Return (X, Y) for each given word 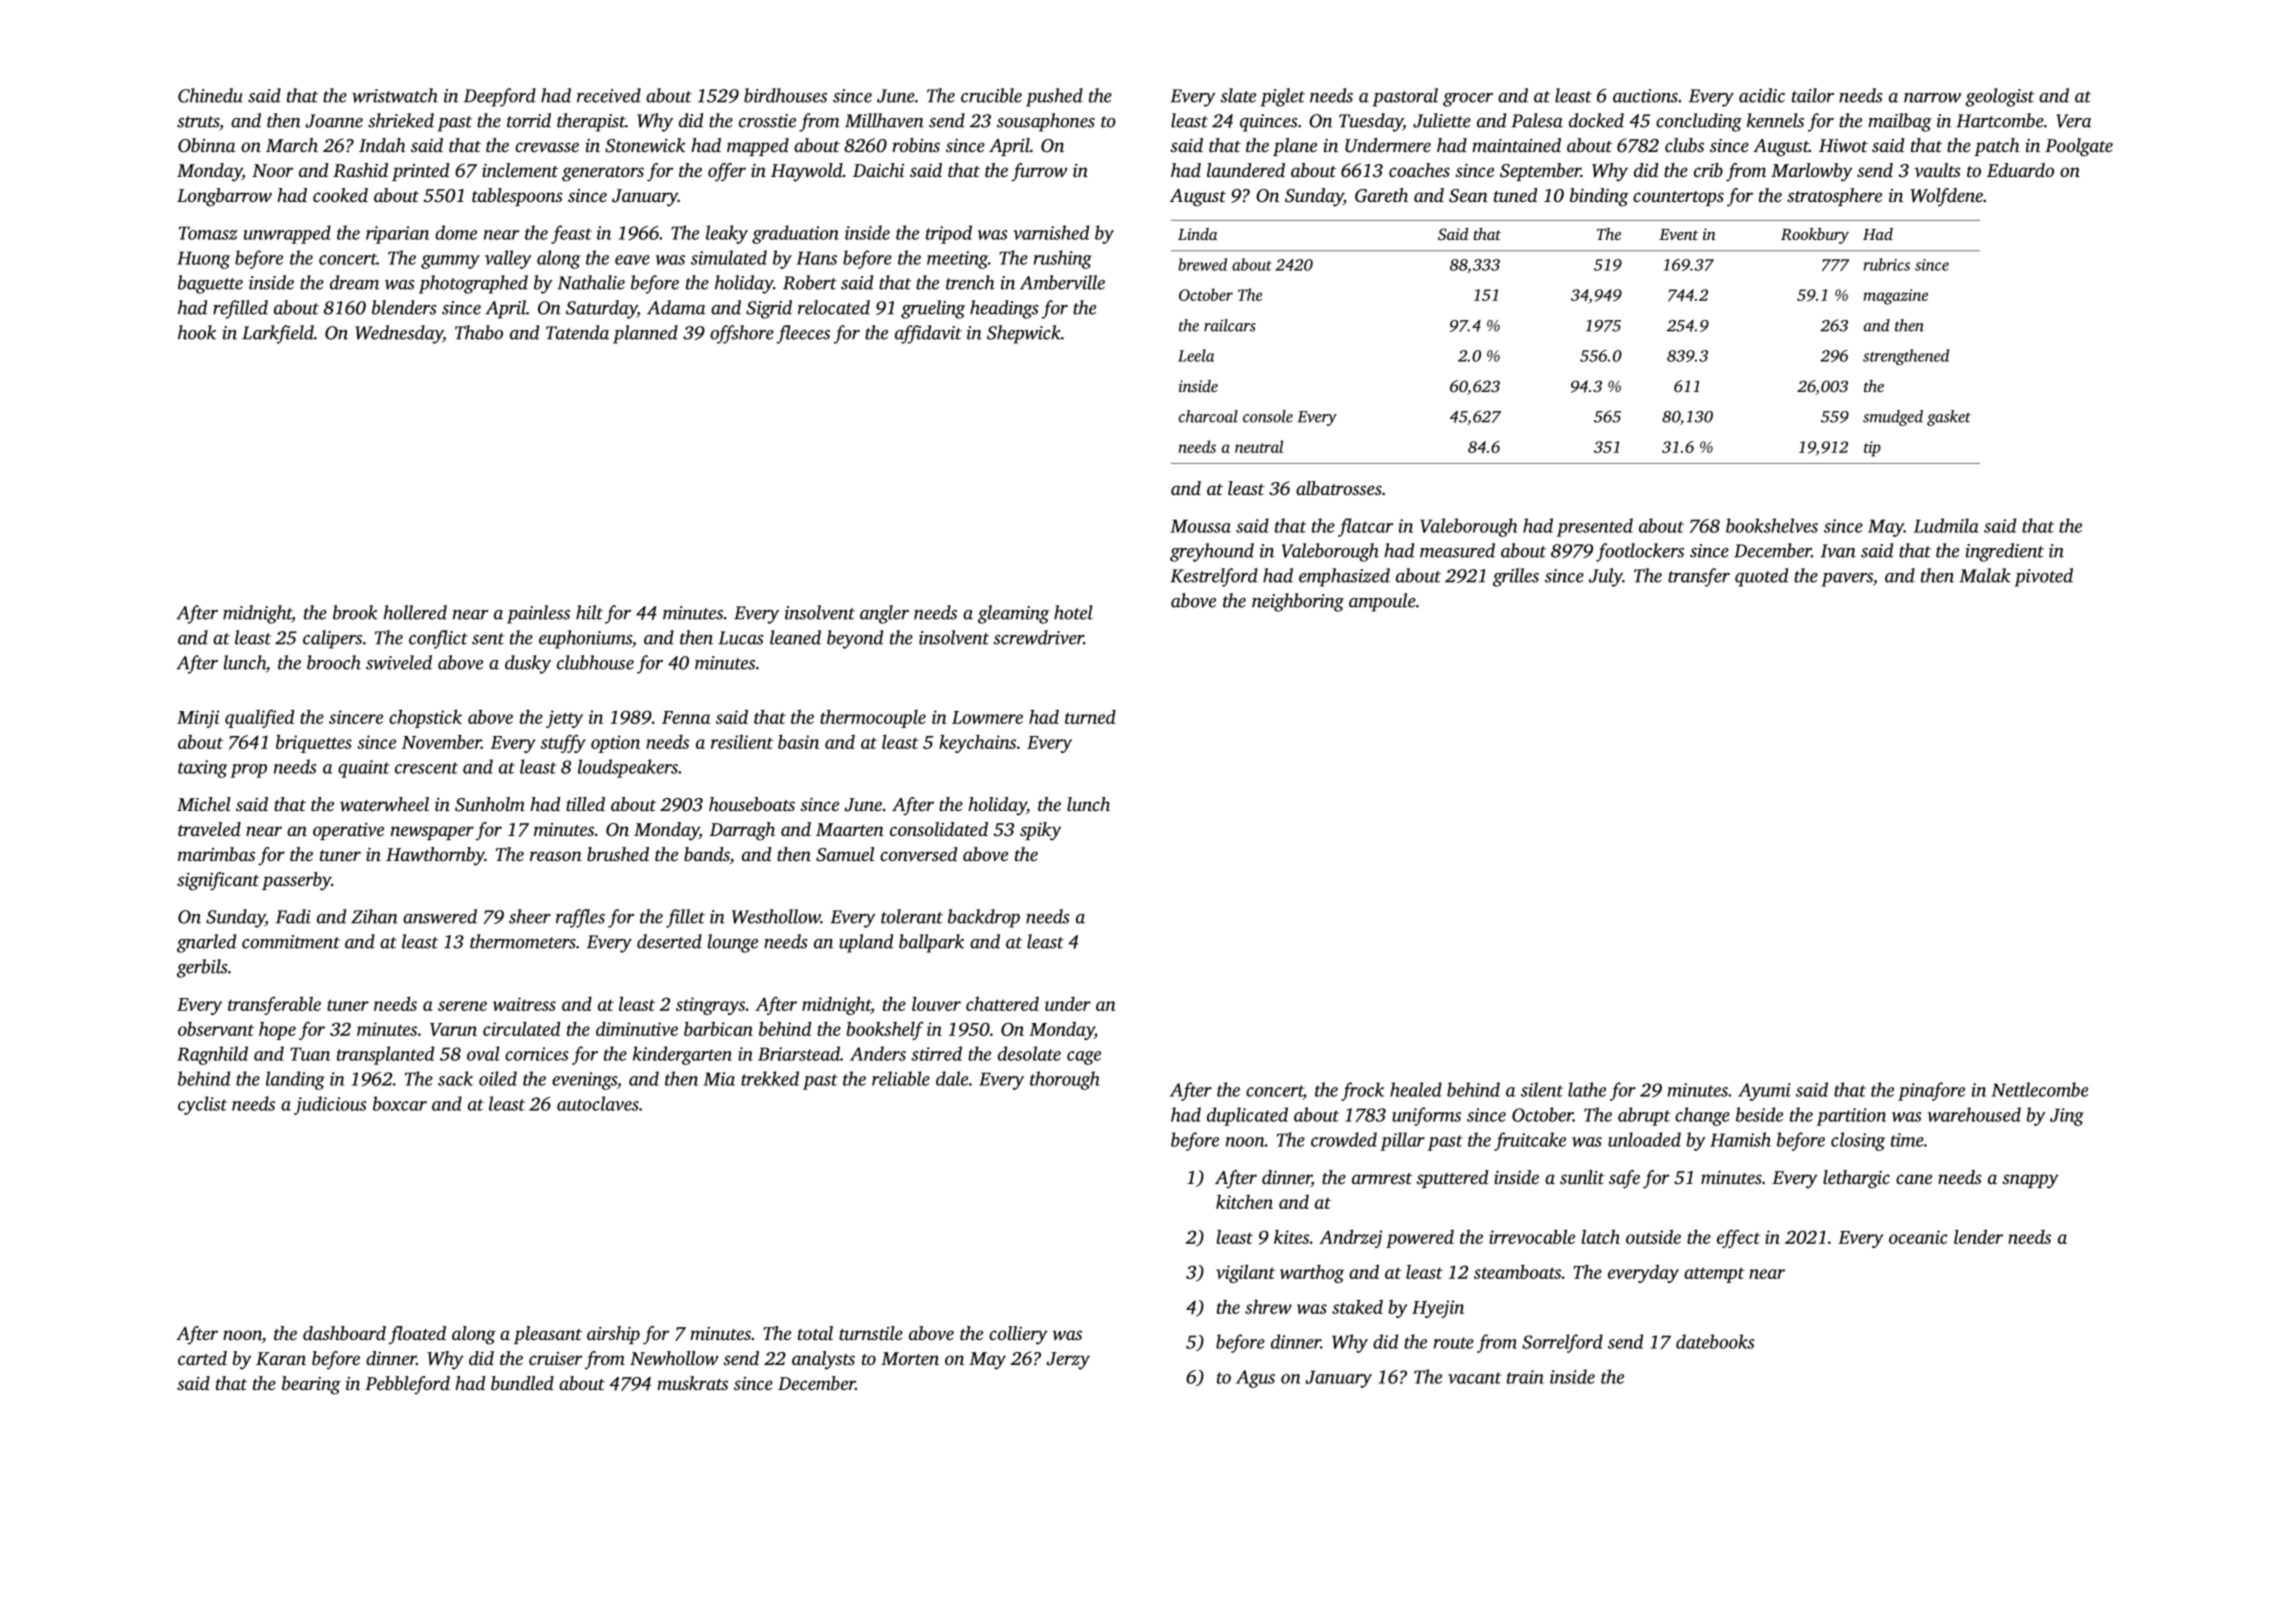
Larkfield (278, 334)
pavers (1847, 580)
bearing (311, 1385)
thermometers (523, 941)
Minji (198, 719)
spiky (1040, 831)
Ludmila (1946, 525)
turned (1090, 717)
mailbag (1900, 122)
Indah (382, 145)
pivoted (2044, 577)
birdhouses (785, 95)
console (1268, 416)
